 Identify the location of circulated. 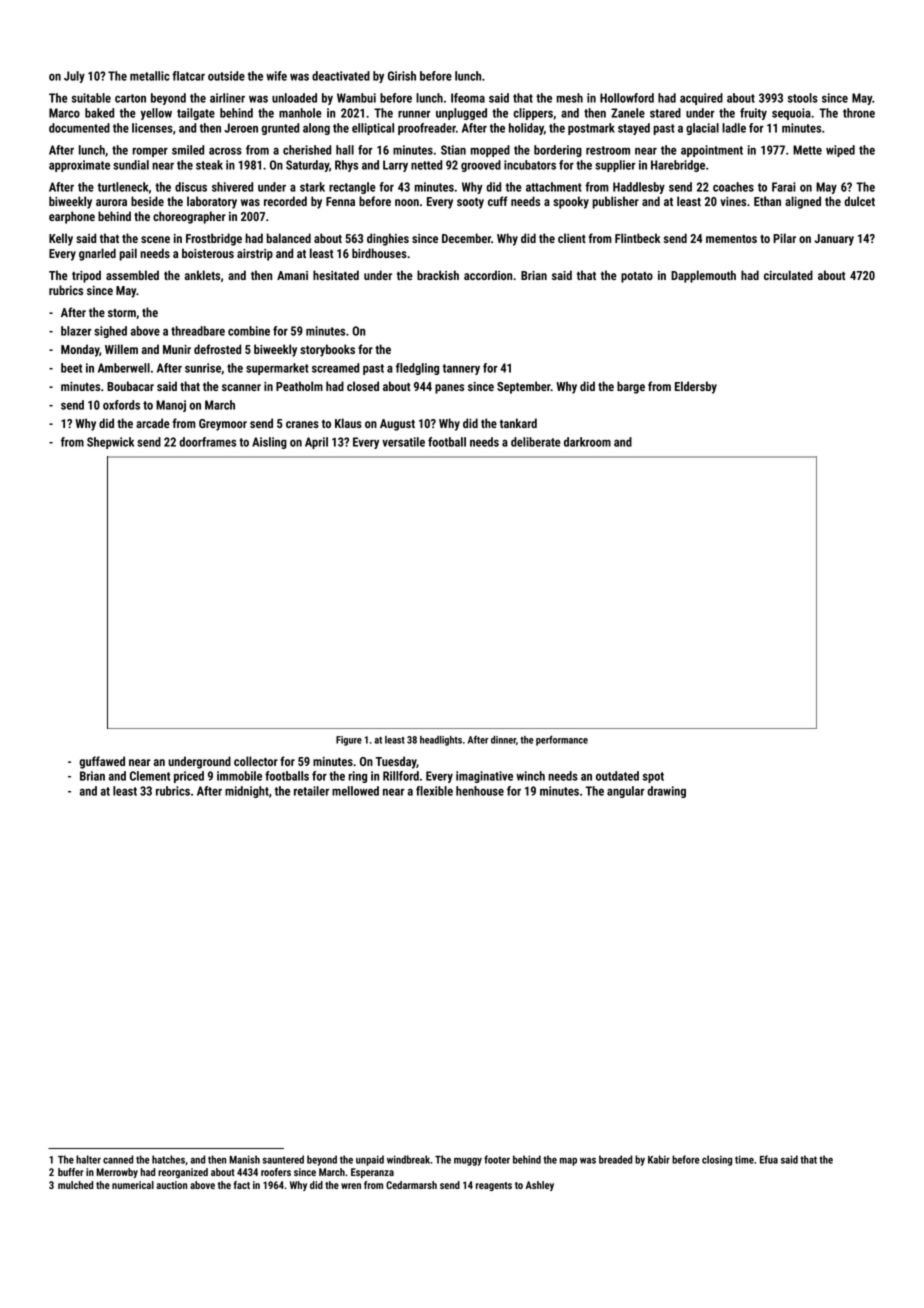
(788, 275).
